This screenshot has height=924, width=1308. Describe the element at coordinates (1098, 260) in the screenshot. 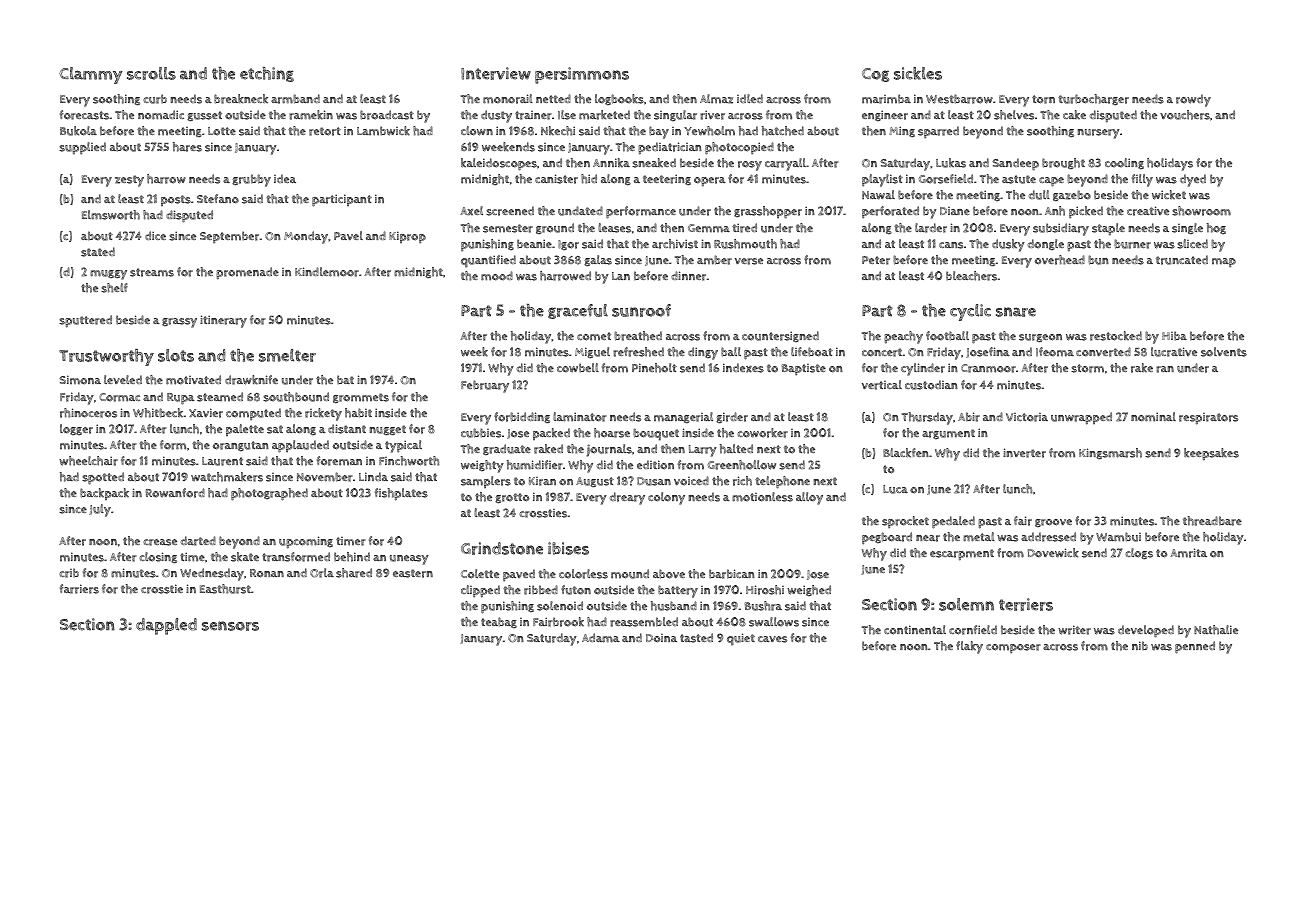

I see `bun` at that location.
